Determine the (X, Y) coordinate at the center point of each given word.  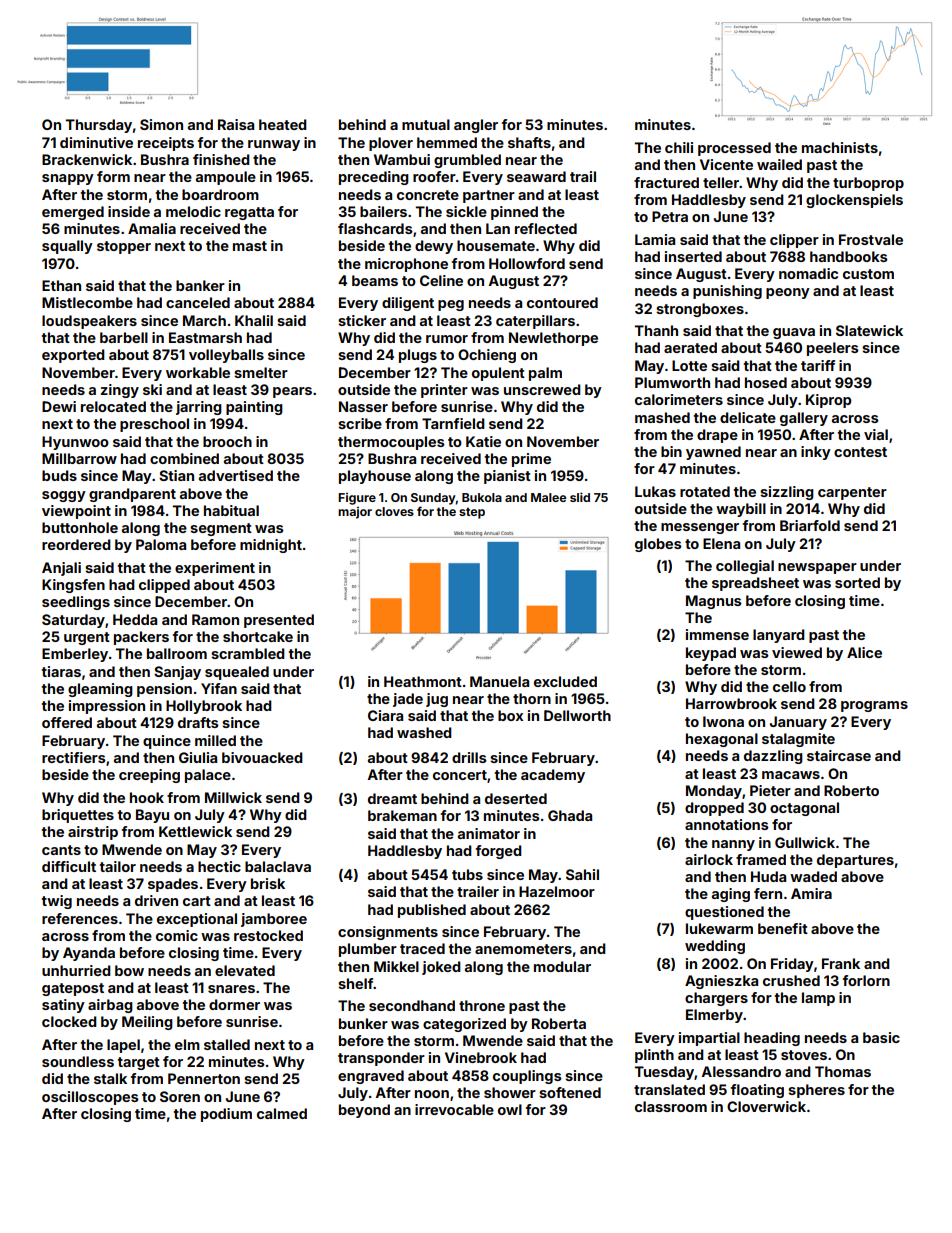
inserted (693, 256)
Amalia (152, 228)
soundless (78, 1061)
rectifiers (74, 757)
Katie (483, 441)
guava (794, 333)
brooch (227, 441)
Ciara (385, 715)
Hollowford (527, 263)
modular (562, 966)
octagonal (804, 809)
